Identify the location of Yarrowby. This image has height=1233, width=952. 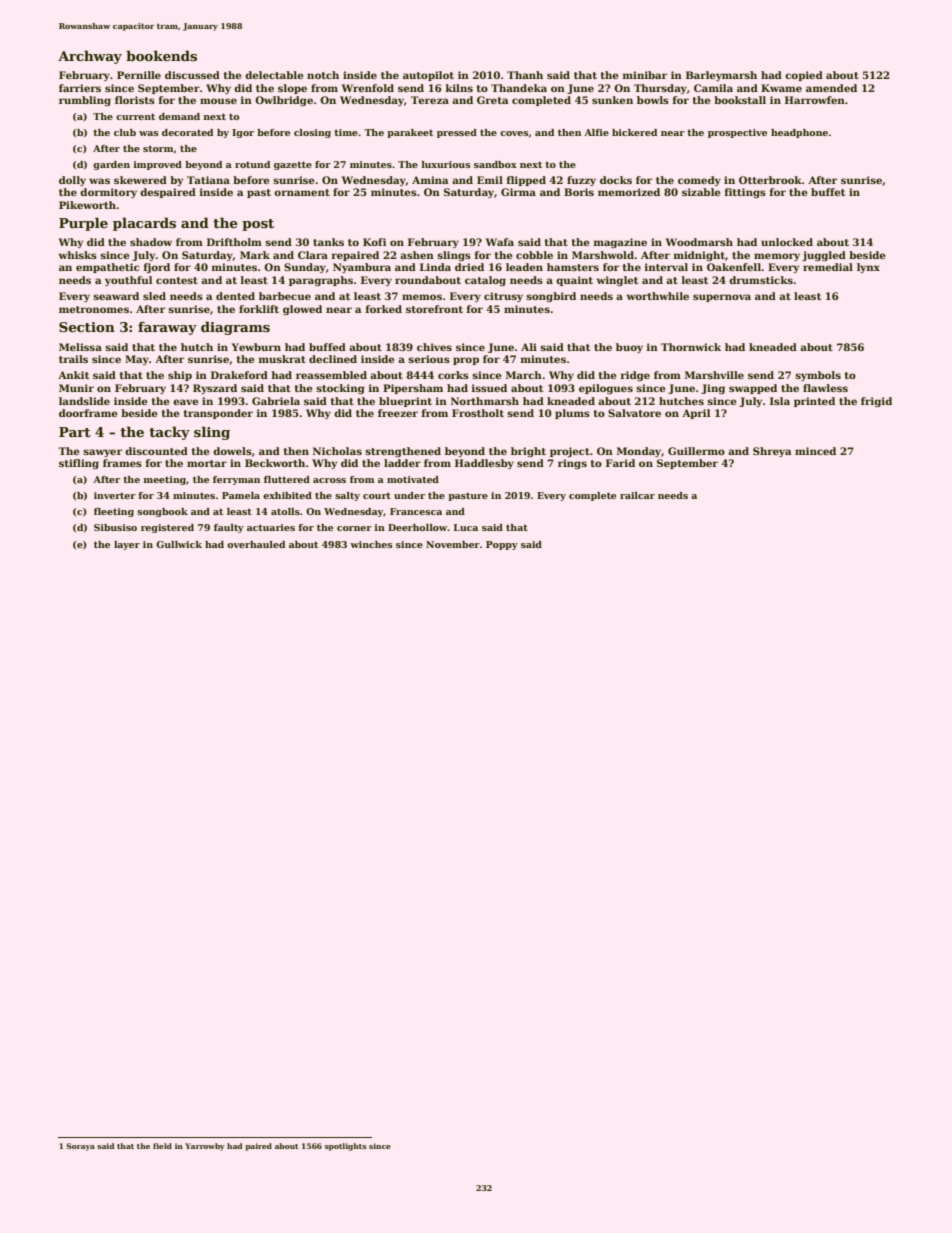
(205, 1147).
